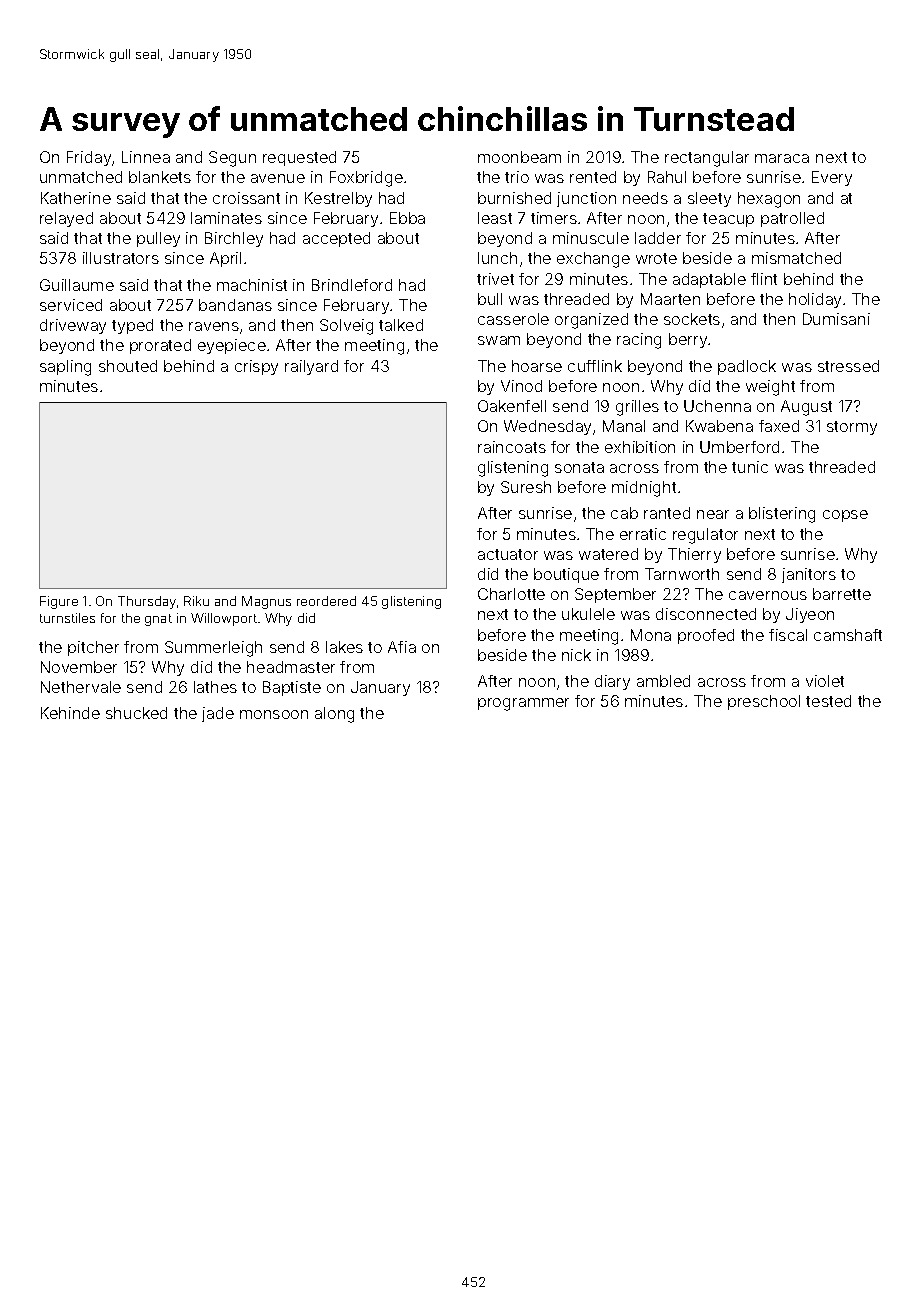 This page has width=924, height=1308. Describe the element at coordinates (526, 487) in the page. I see `Suresh` at that location.
